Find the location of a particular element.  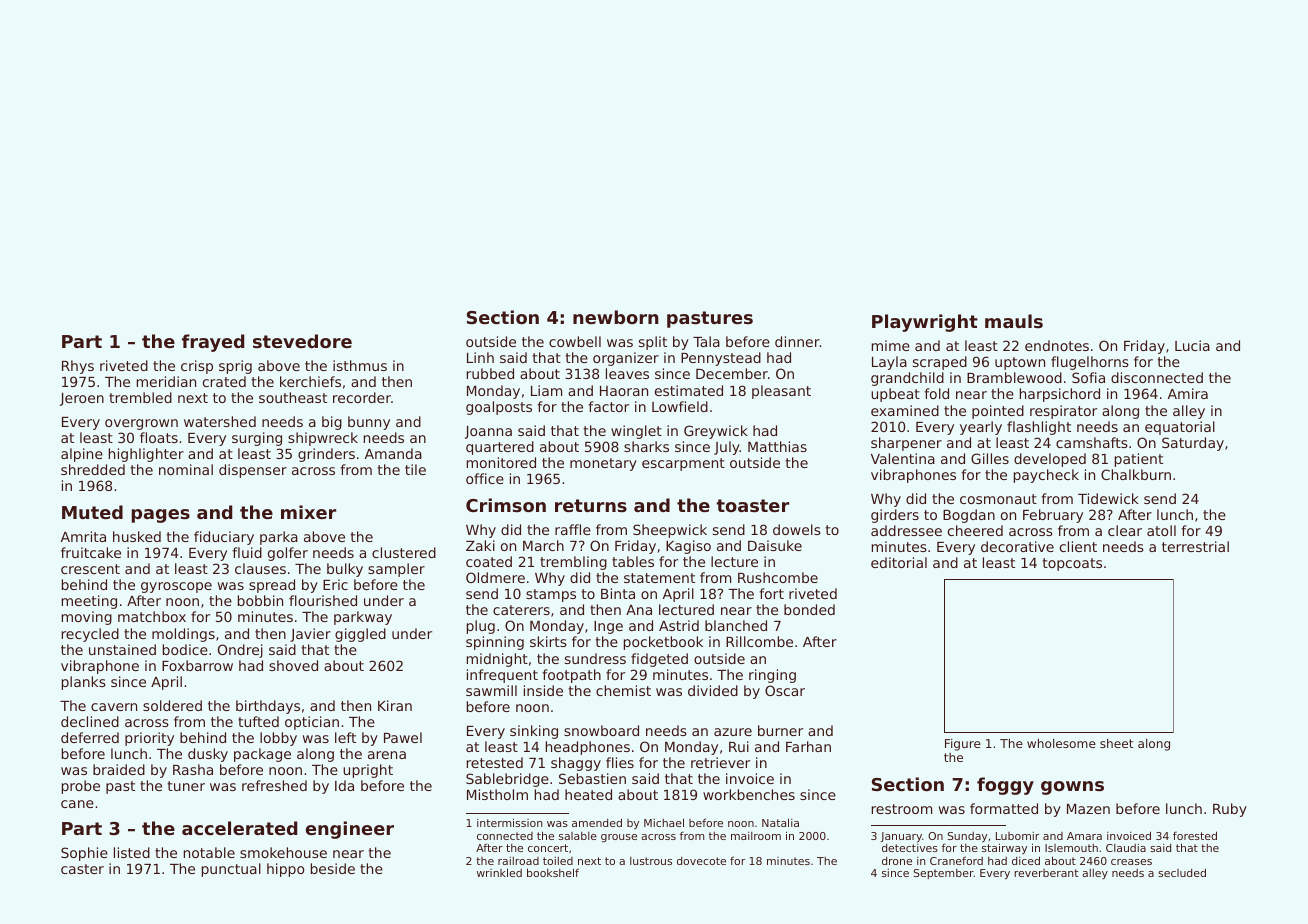

Ruby is located at coordinates (1230, 810).
